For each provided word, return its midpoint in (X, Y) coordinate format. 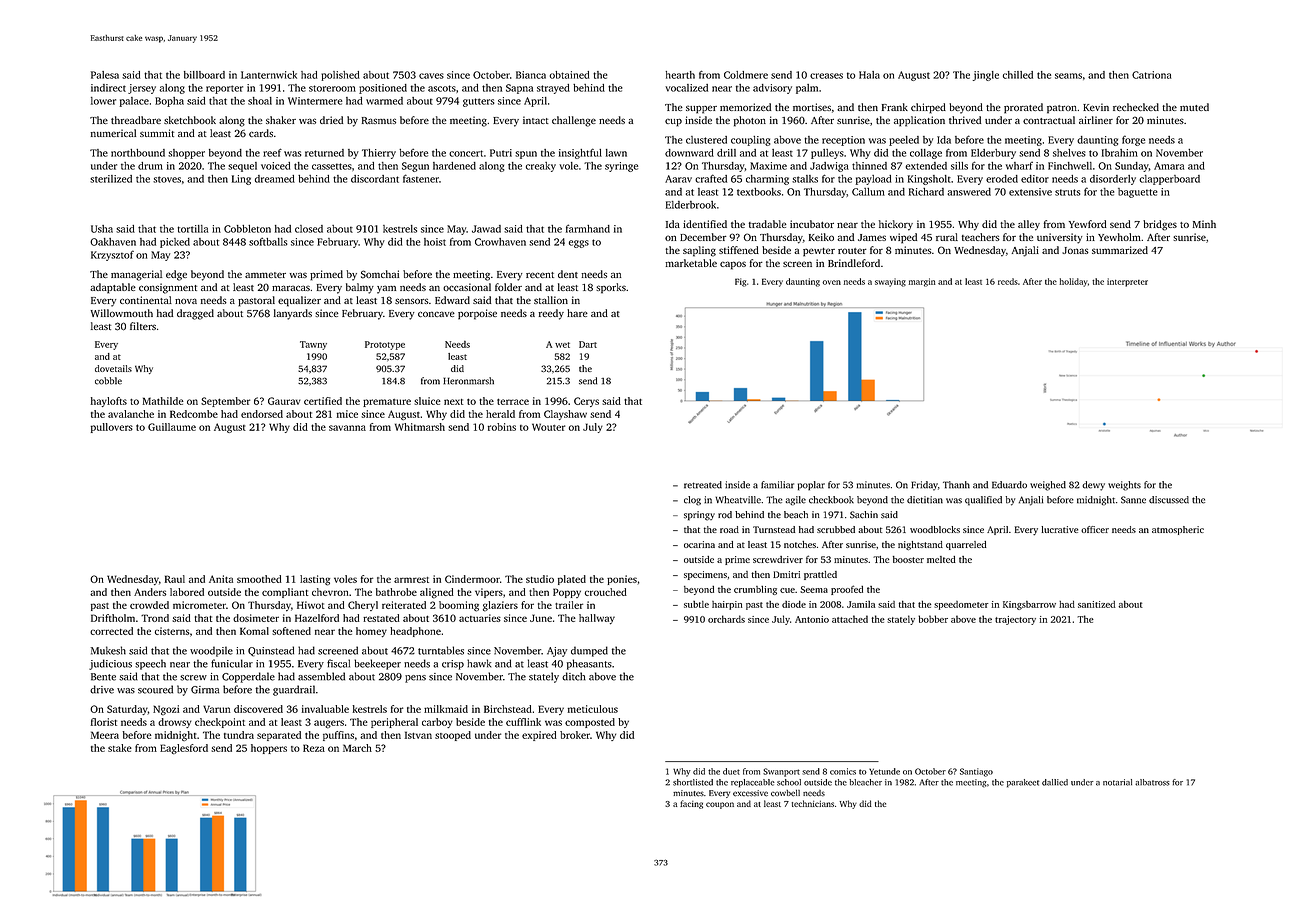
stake (120, 748)
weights (1124, 486)
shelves (1069, 153)
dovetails (113, 368)
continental (146, 300)
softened (292, 631)
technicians (813, 803)
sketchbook (190, 120)
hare (577, 313)
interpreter (1127, 282)
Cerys (586, 402)
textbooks (759, 192)
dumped (589, 651)
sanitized (1097, 604)
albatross (1152, 782)
